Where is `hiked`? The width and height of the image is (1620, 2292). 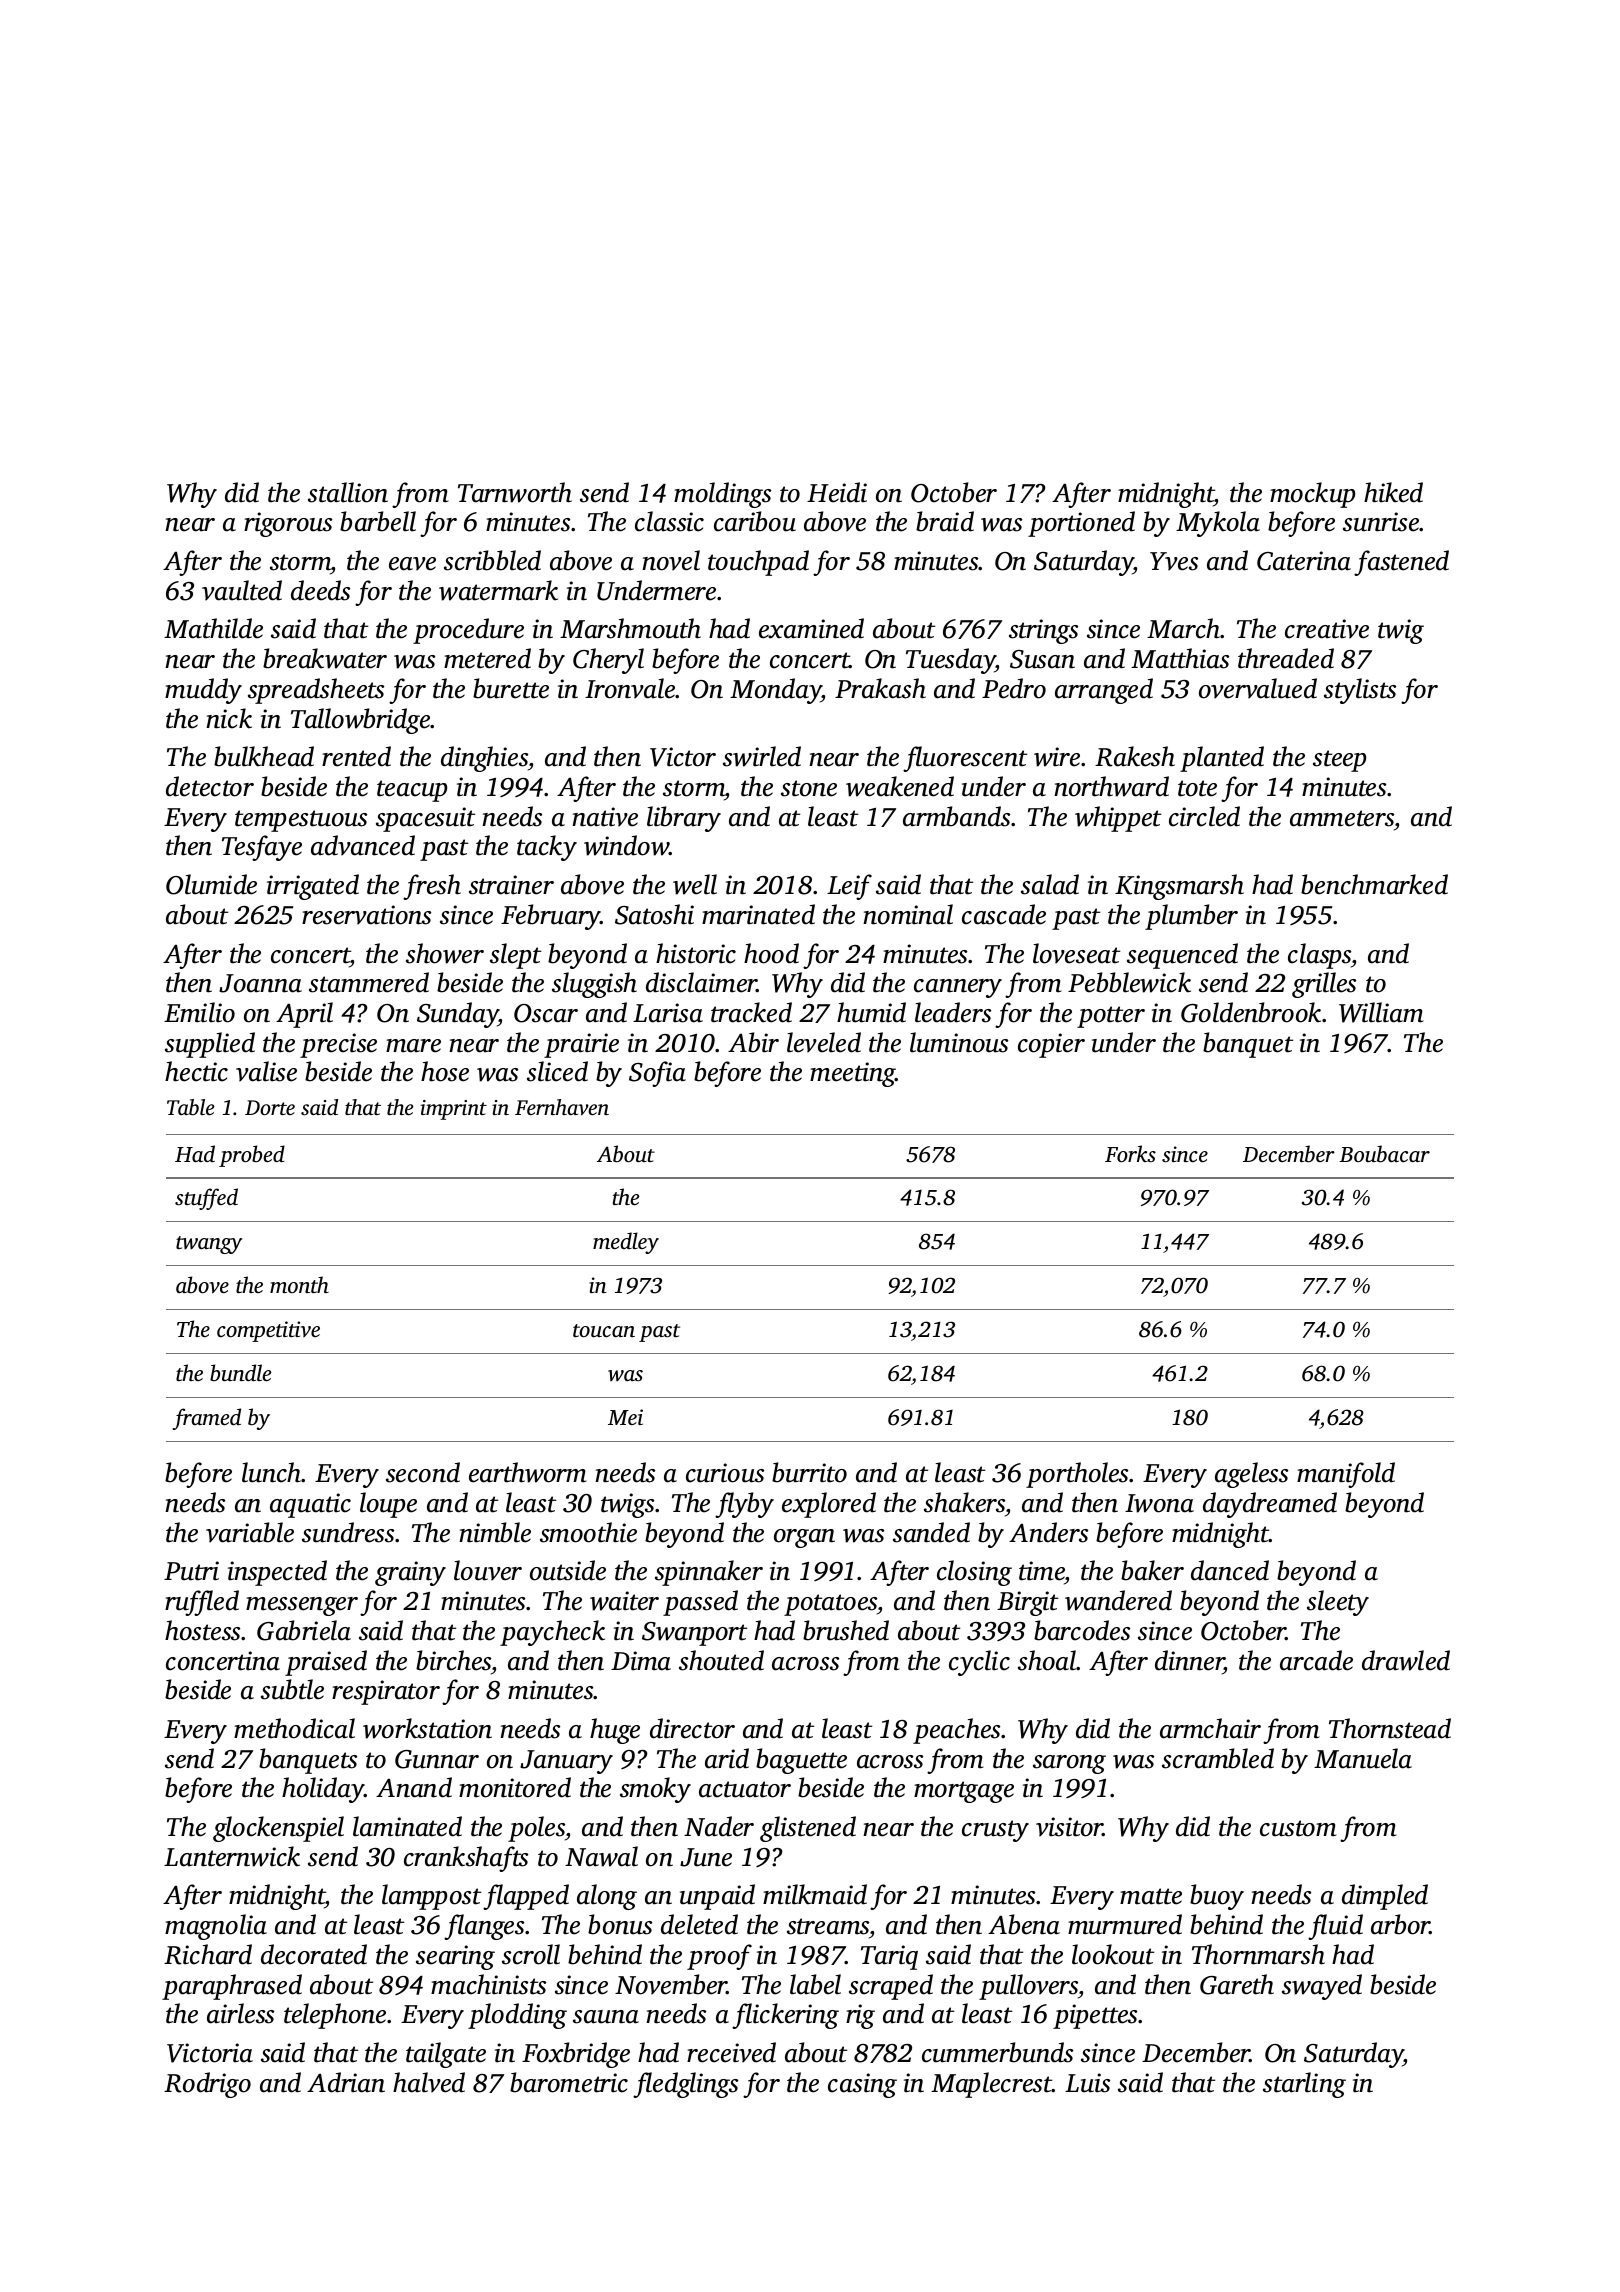 hiked is located at coordinates (1393, 492).
